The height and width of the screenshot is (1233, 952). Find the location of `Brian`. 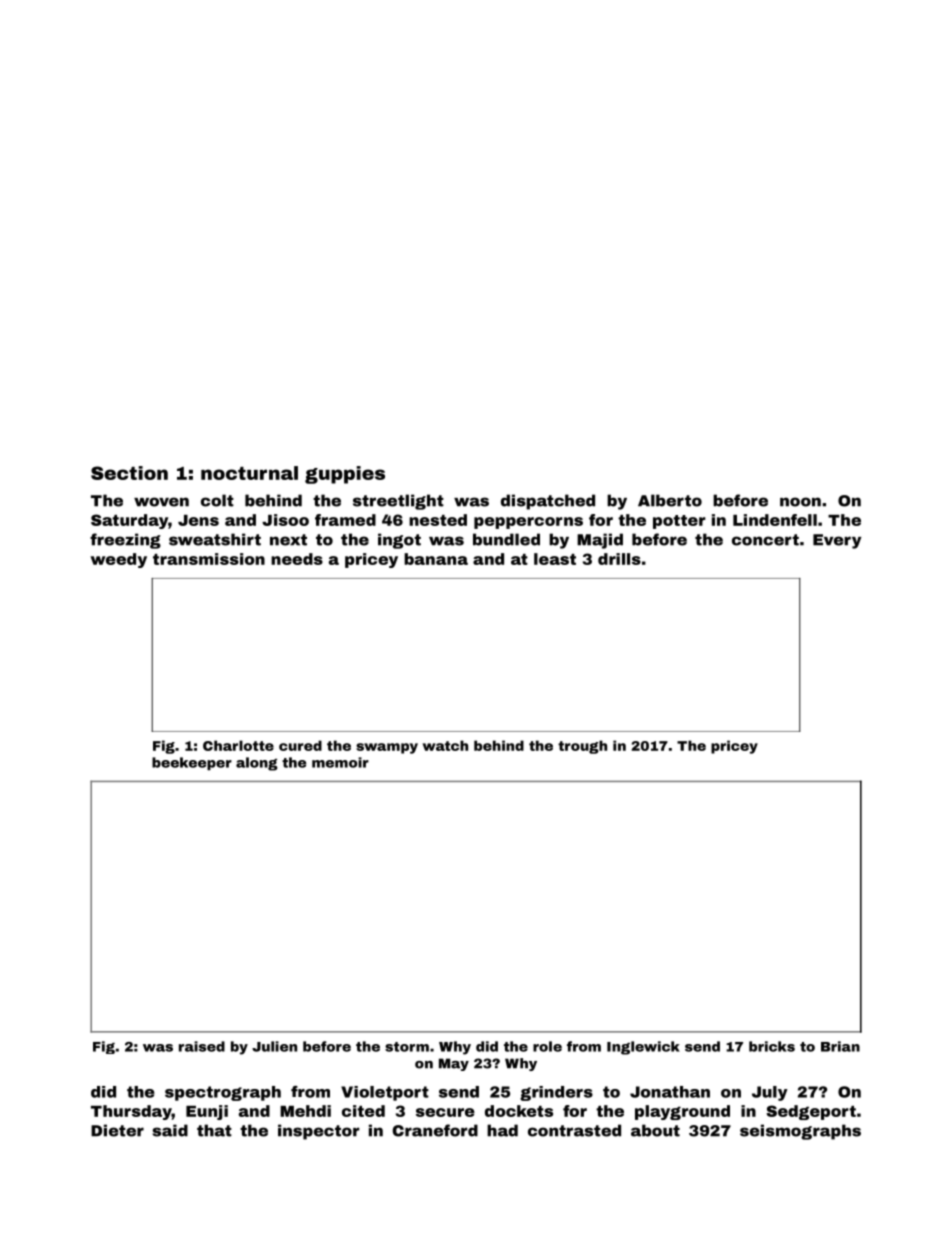

Brian is located at coordinates (840, 1046).
